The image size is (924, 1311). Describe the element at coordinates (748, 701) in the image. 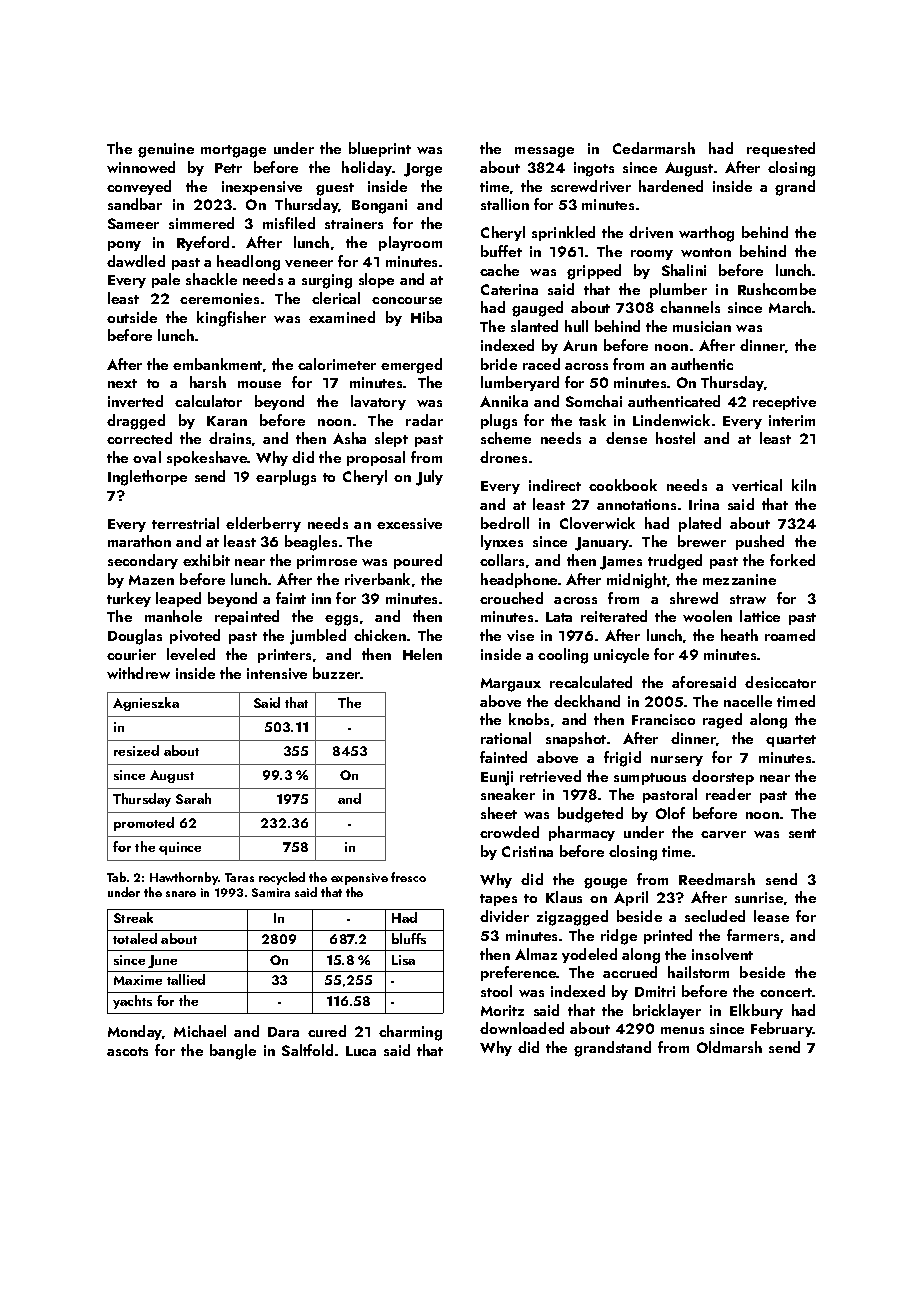

I see `nacelle` at that location.
